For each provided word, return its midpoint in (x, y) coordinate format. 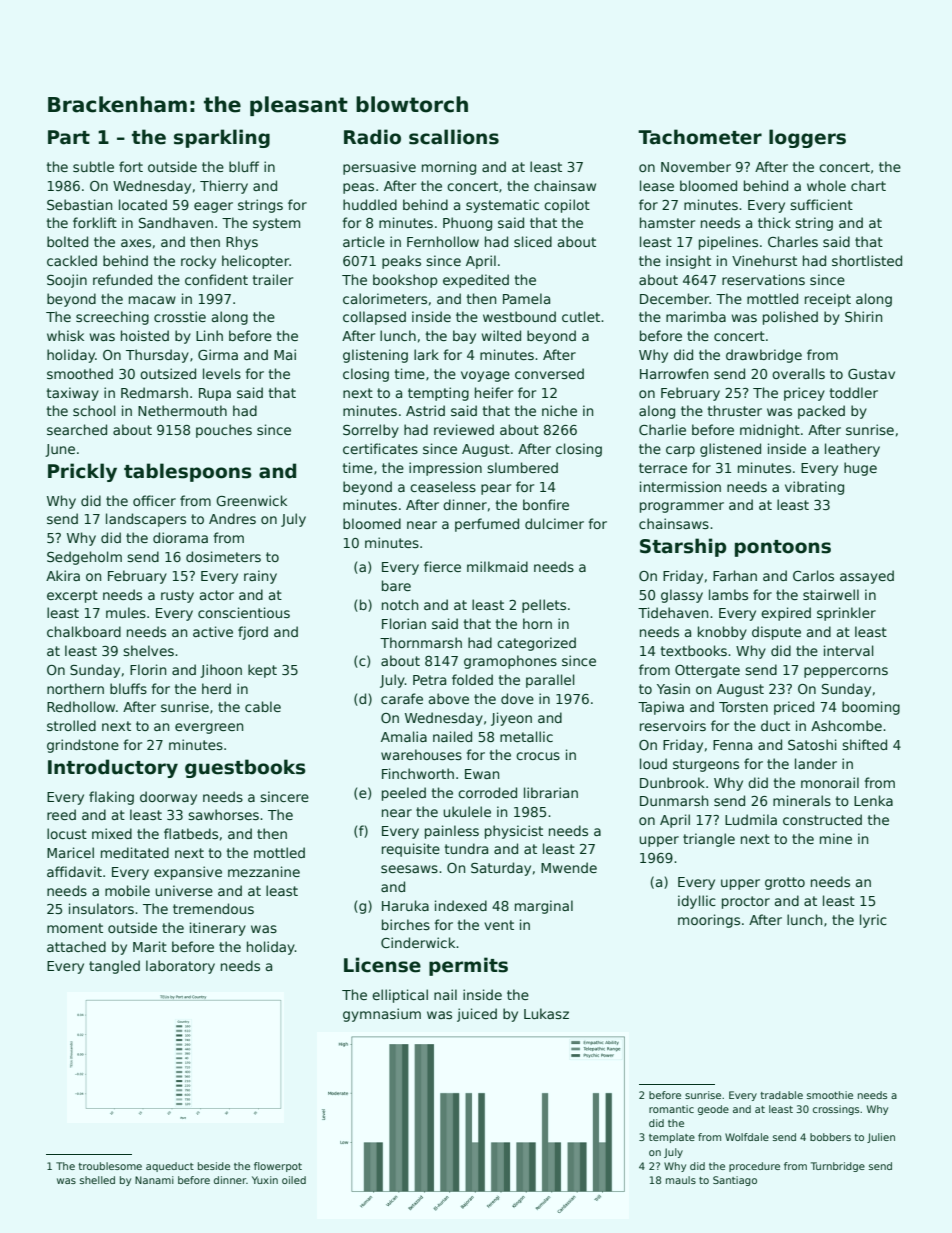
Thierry (224, 187)
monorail (830, 782)
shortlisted (867, 260)
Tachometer (700, 137)
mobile (127, 890)
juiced (477, 1015)
